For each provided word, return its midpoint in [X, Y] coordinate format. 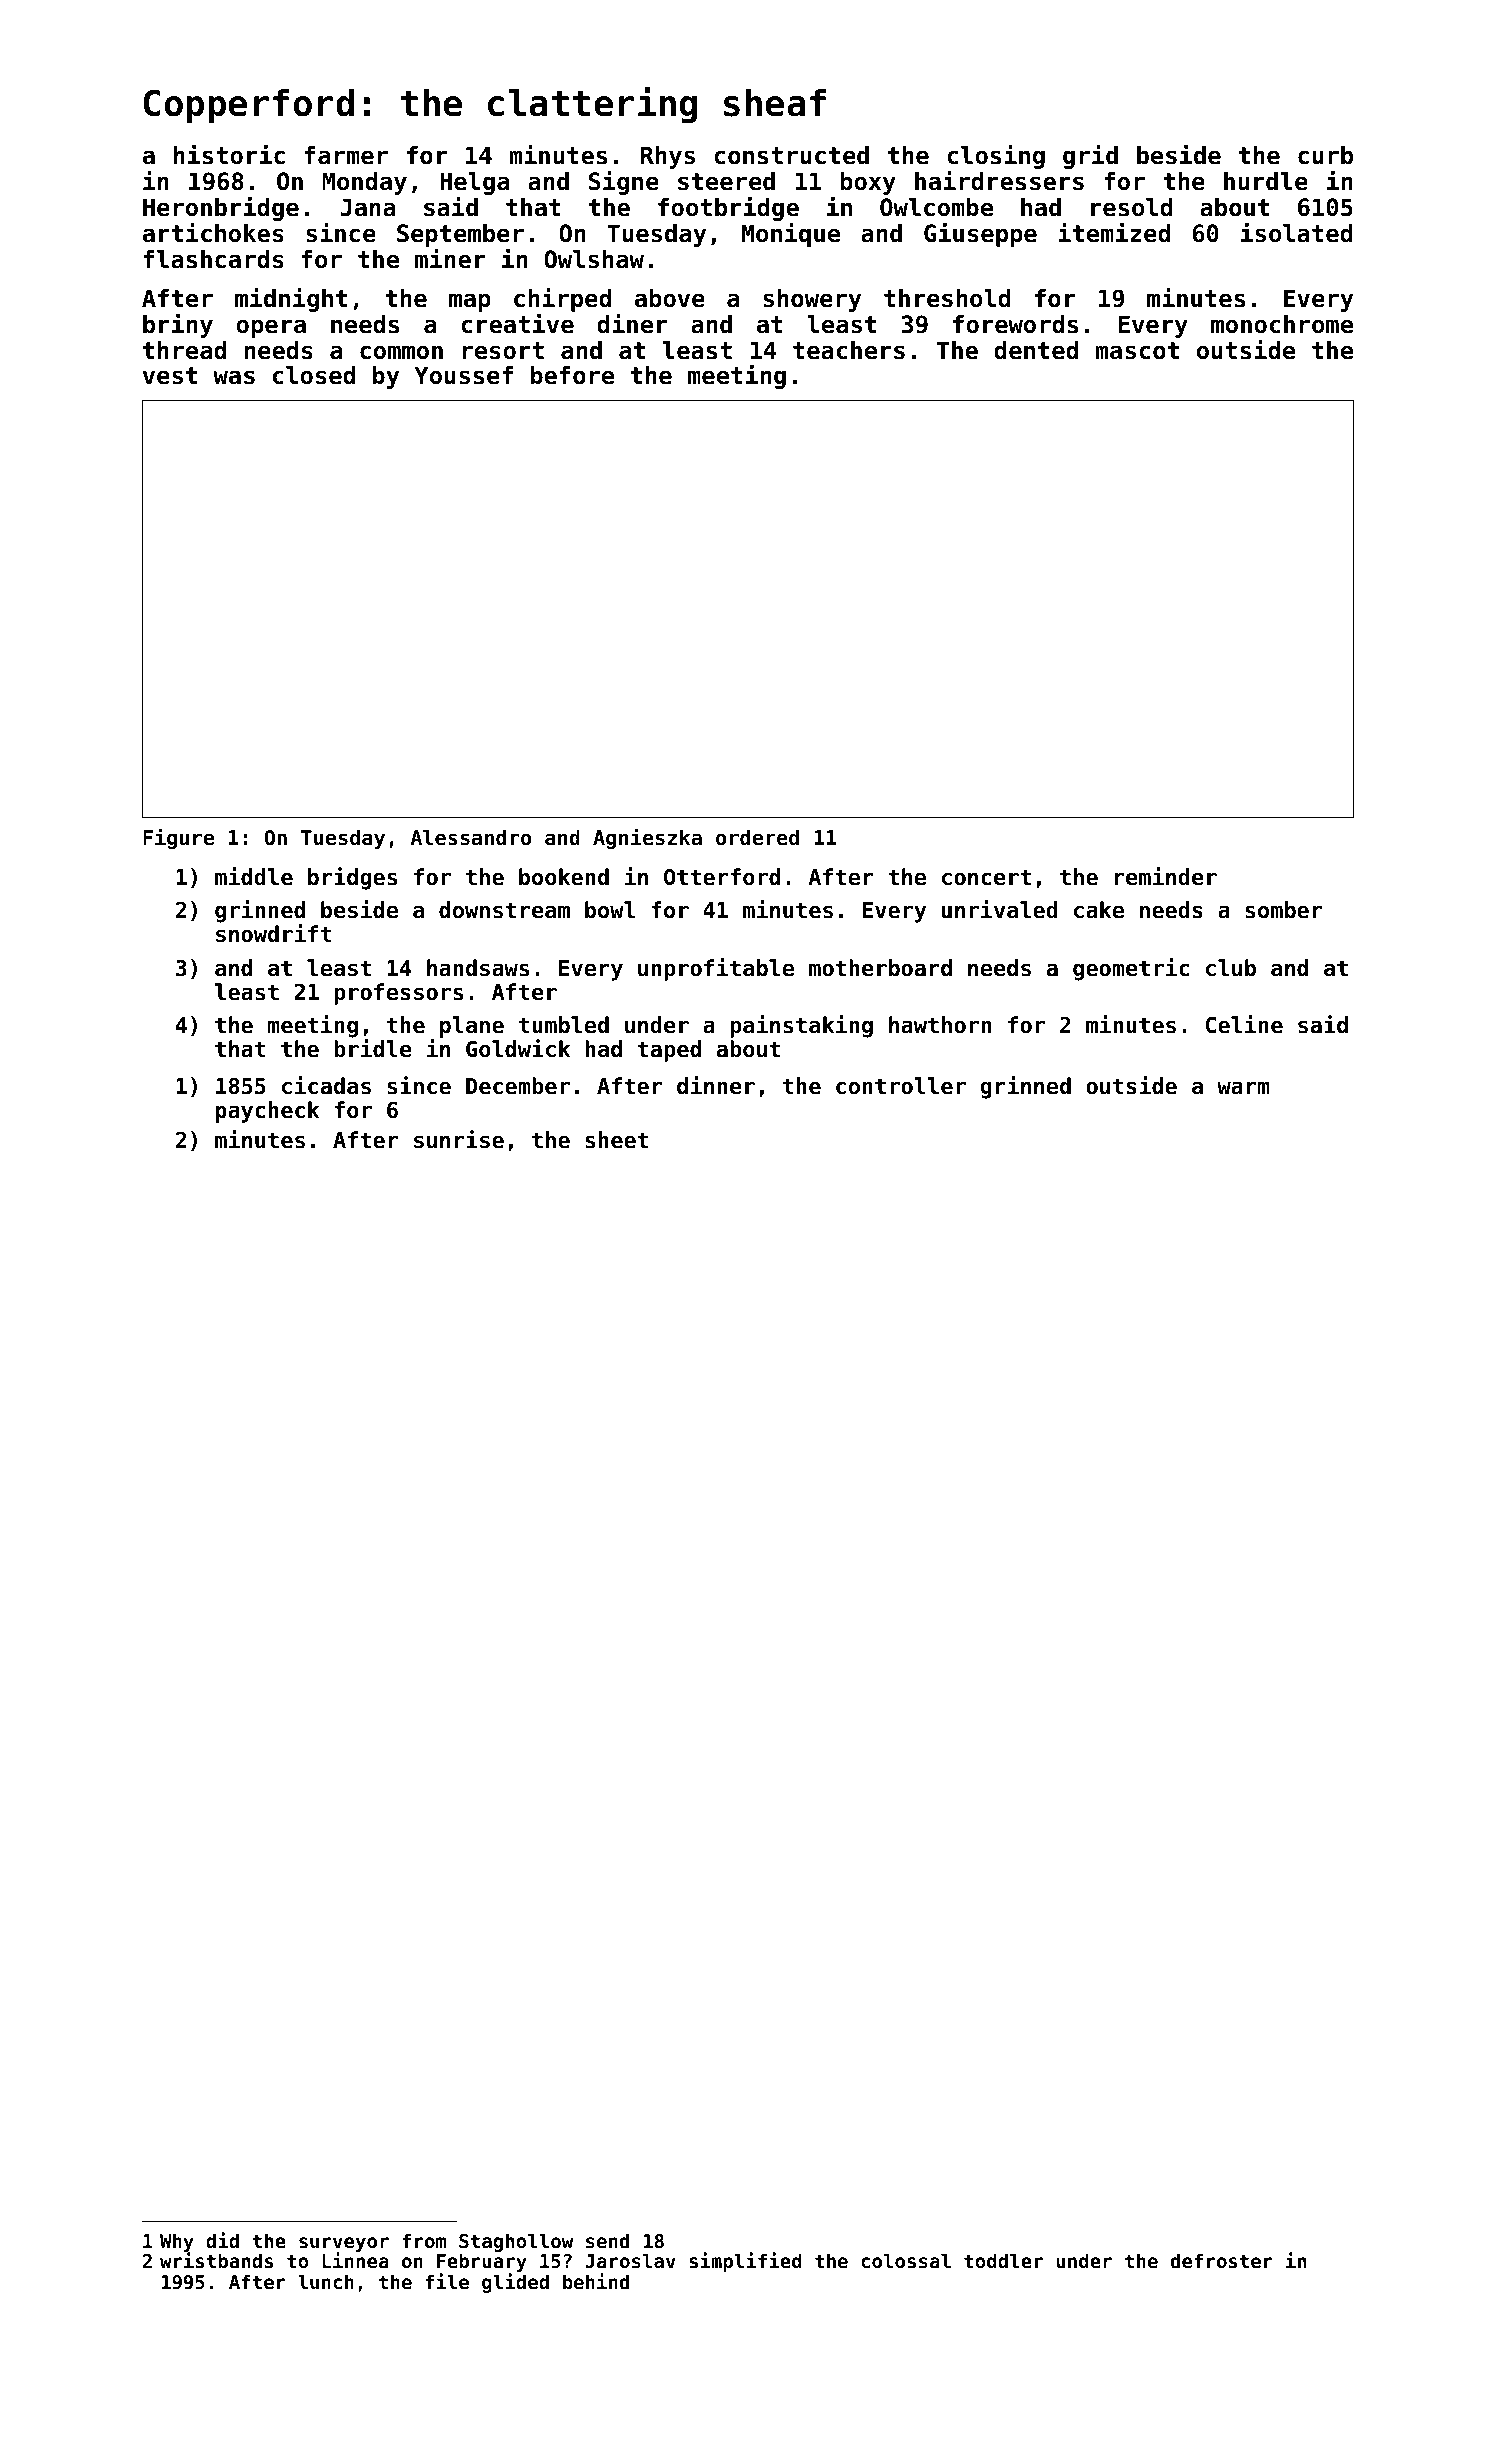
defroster [1222, 2260]
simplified [745, 2262]
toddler [1003, 2260]
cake [1099, 910]
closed [314, 375]
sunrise [459, 1139]
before [572, 375]
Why [177, 2243]
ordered [757, 837]
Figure [178, 838]
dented [1036, 350]
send [607, 2241]
